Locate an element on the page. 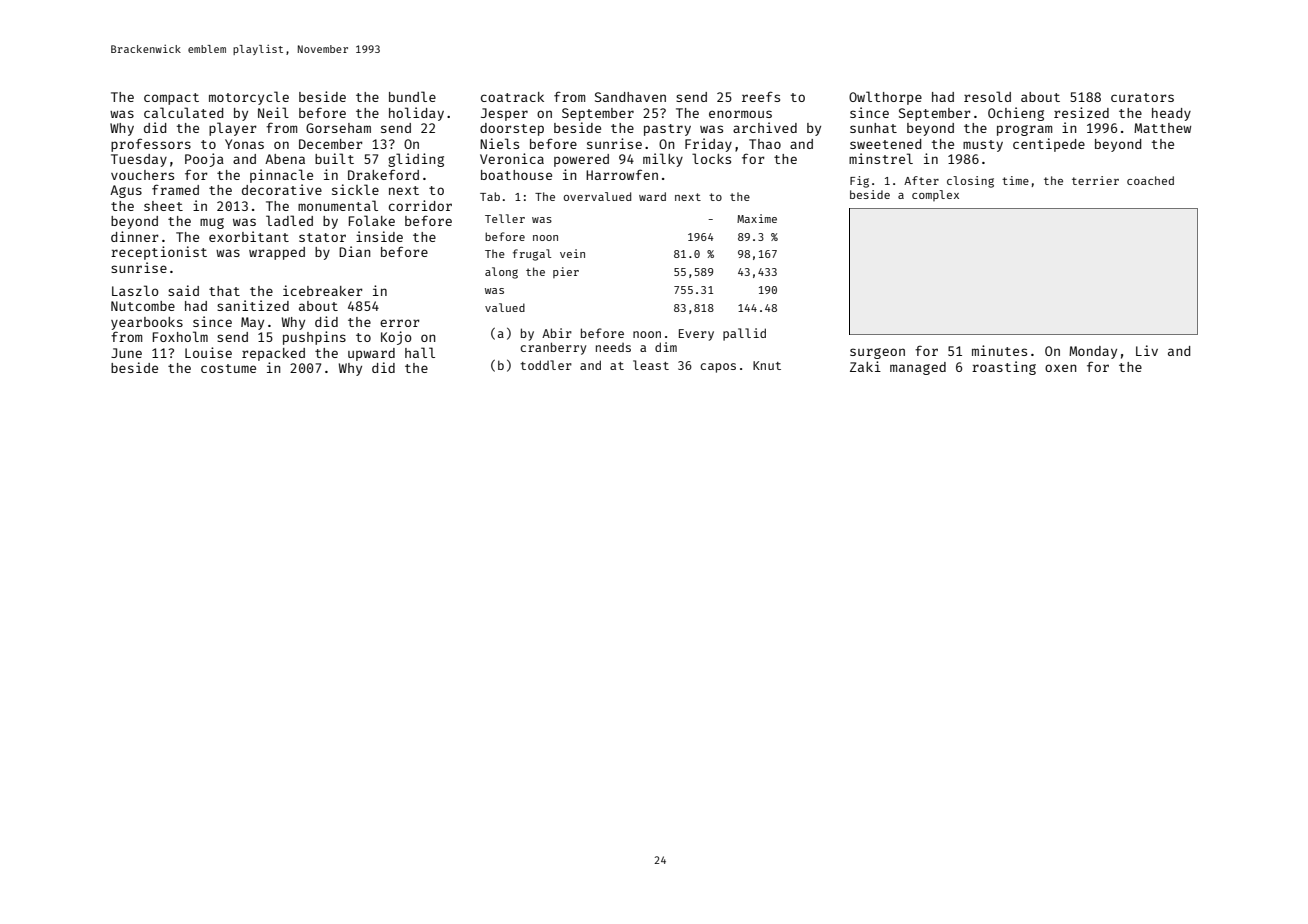 This document has width=1308, height=924. Gorseham is located at coordinates (338, 128).
